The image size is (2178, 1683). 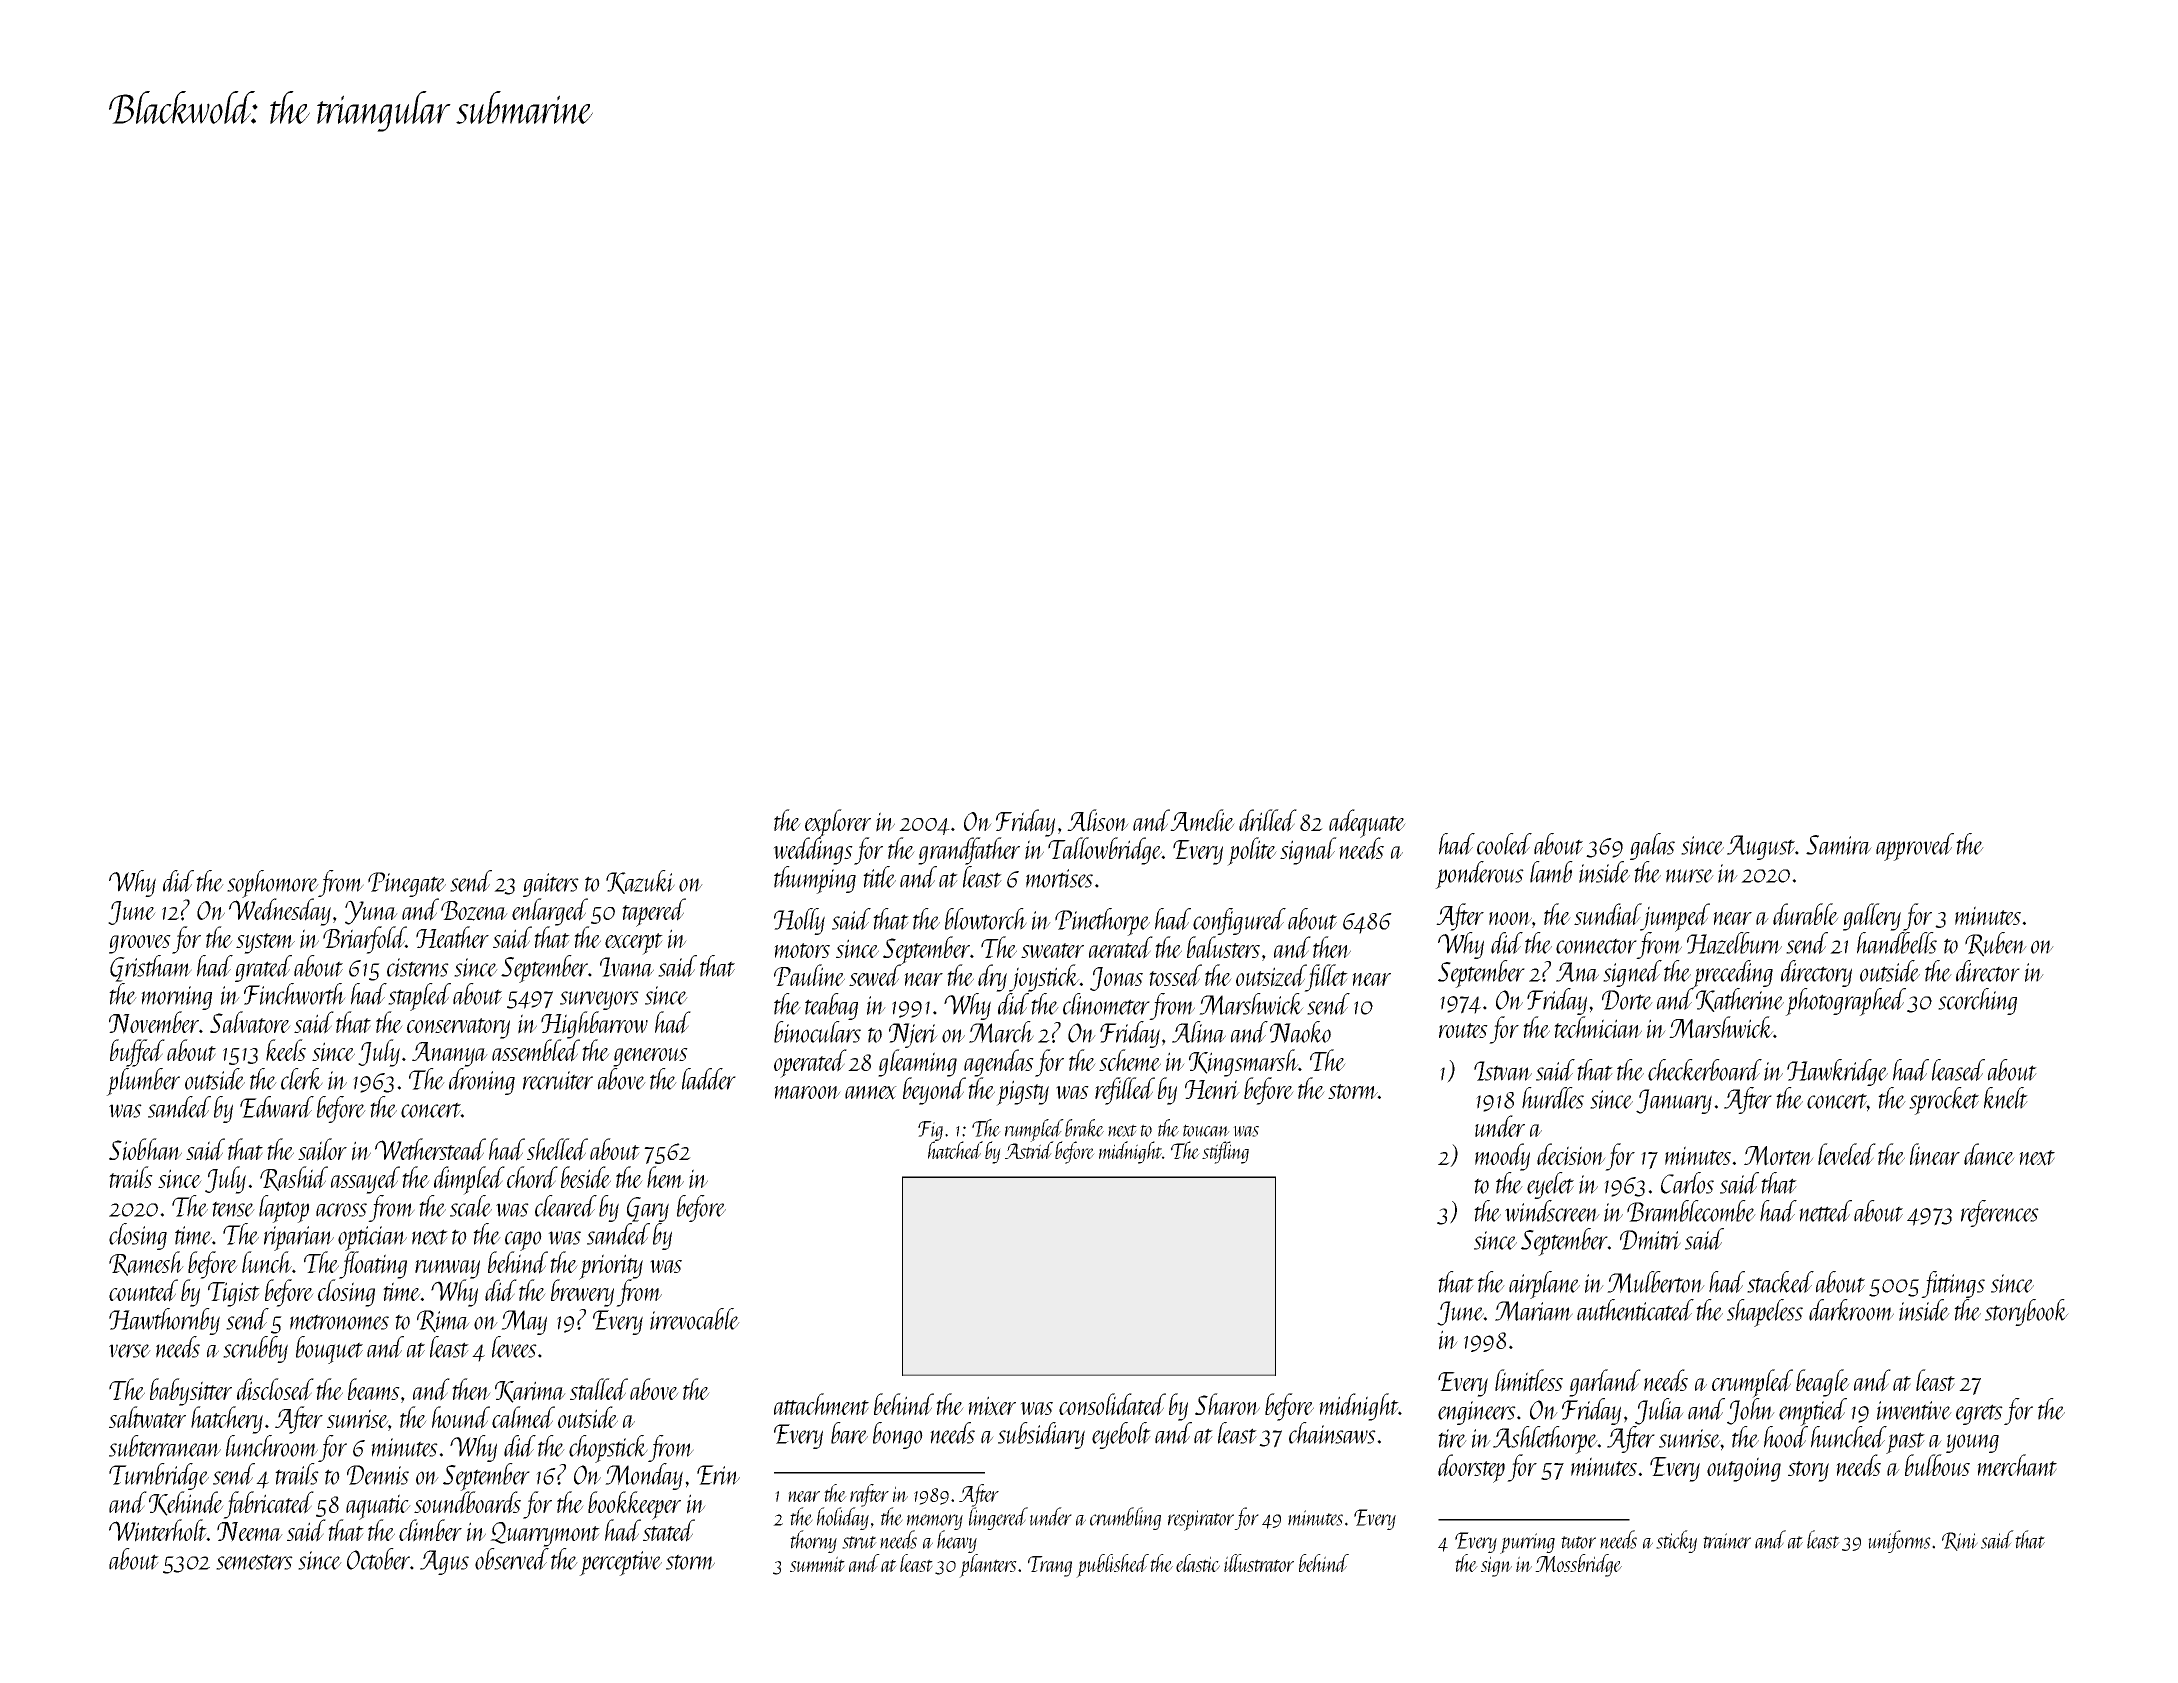 I want to click on Samira, so click(x=1839, y=845).
